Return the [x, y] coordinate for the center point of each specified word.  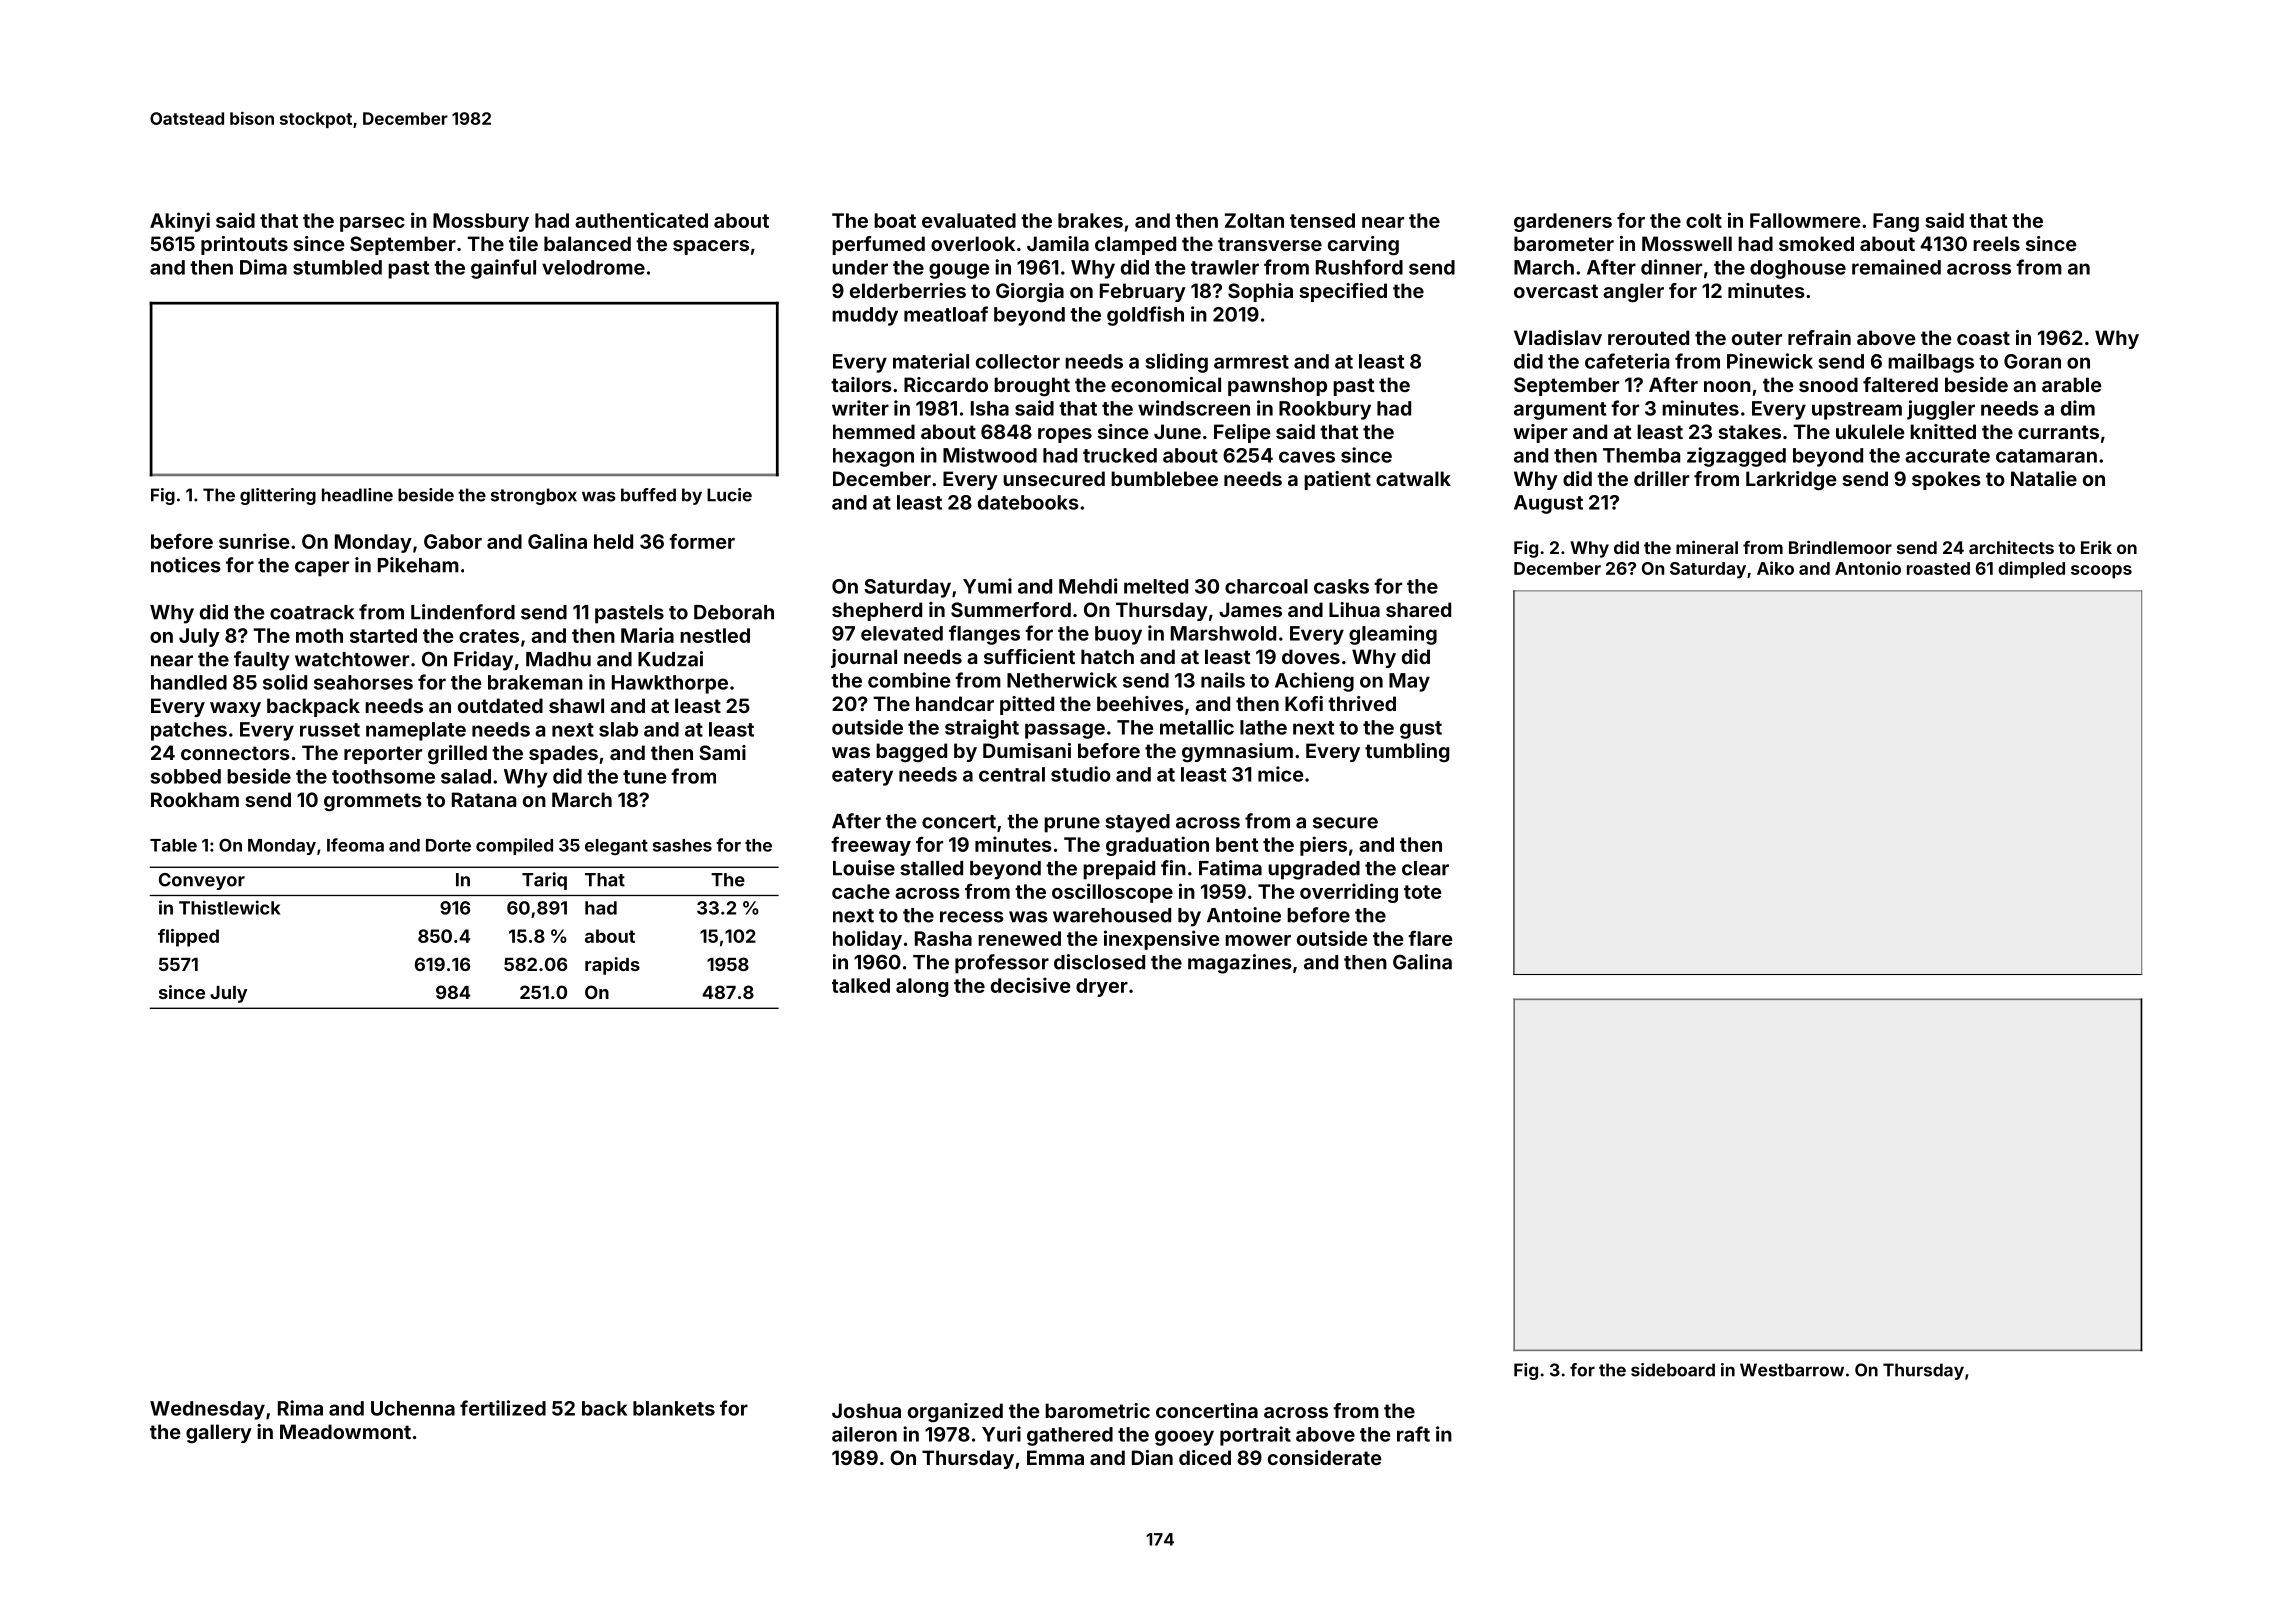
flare [1430, 938]
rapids [612, 966]
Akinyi [180, 222]
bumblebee [1164, 478]
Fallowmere [1805, 220]
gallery [219, 1434]
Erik [2096, 547]
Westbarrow [1792, 1370]
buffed [648, 495]
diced [1205, 1457]
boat [895, 220]
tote [1423, 892]
